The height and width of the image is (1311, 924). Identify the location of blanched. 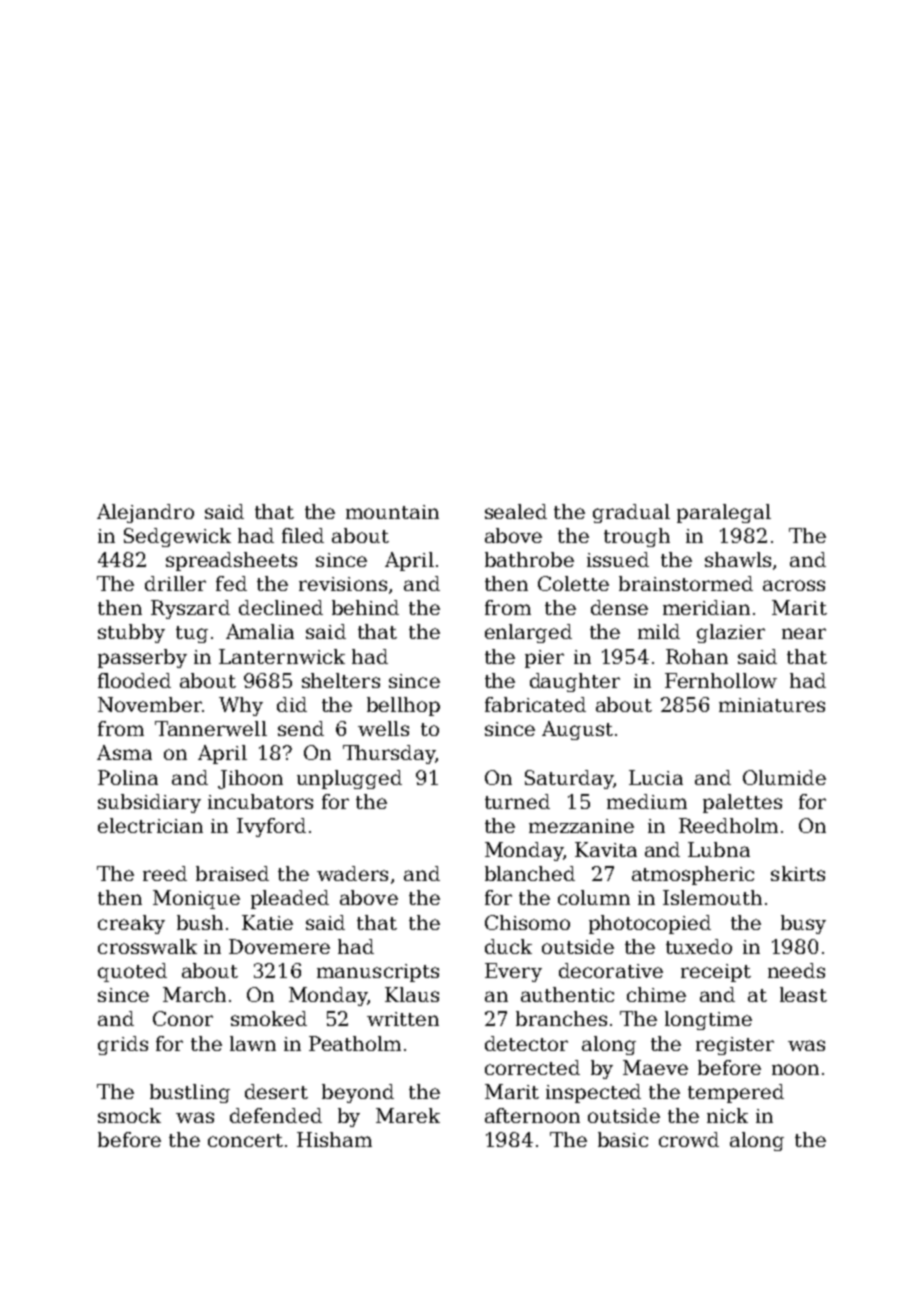
(530, 873).
